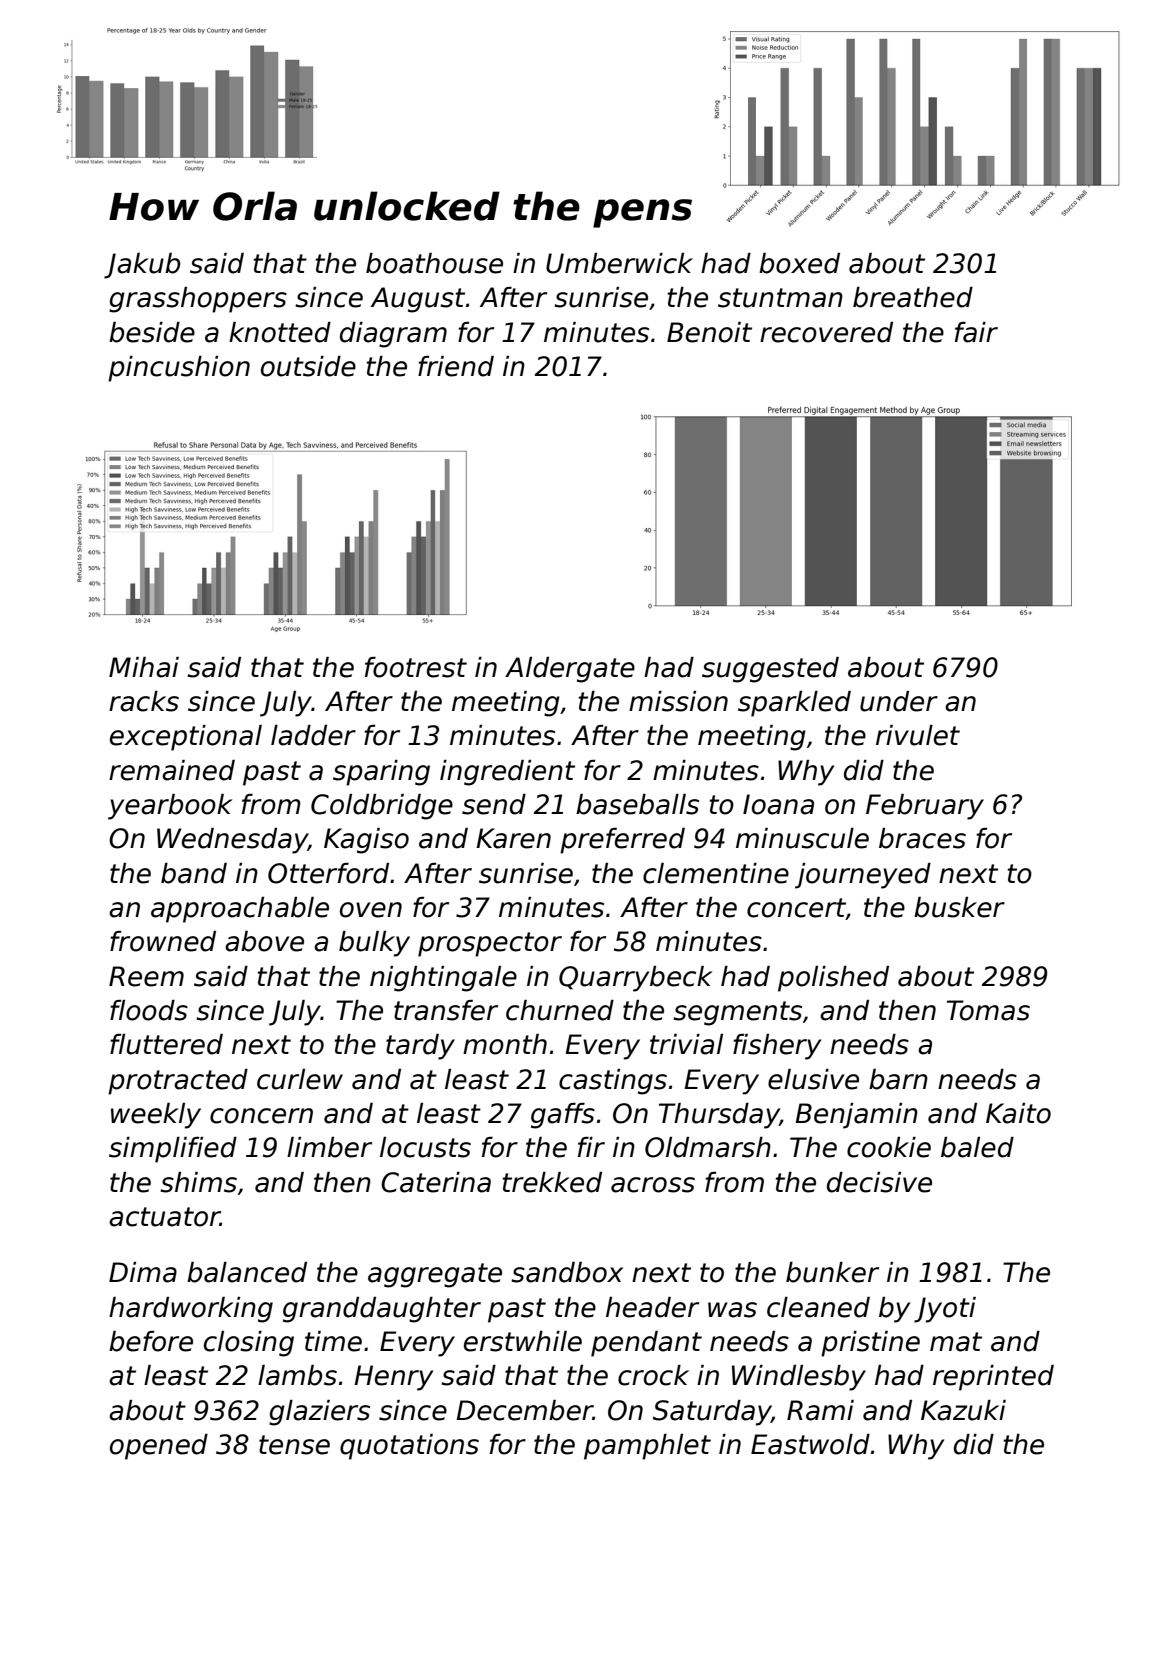 This screenshot has height=1654, width=1165. What do you see at coordinates (294, 1445) in the screenshot?
I see `tense` at bounding box center [294, 1445].
